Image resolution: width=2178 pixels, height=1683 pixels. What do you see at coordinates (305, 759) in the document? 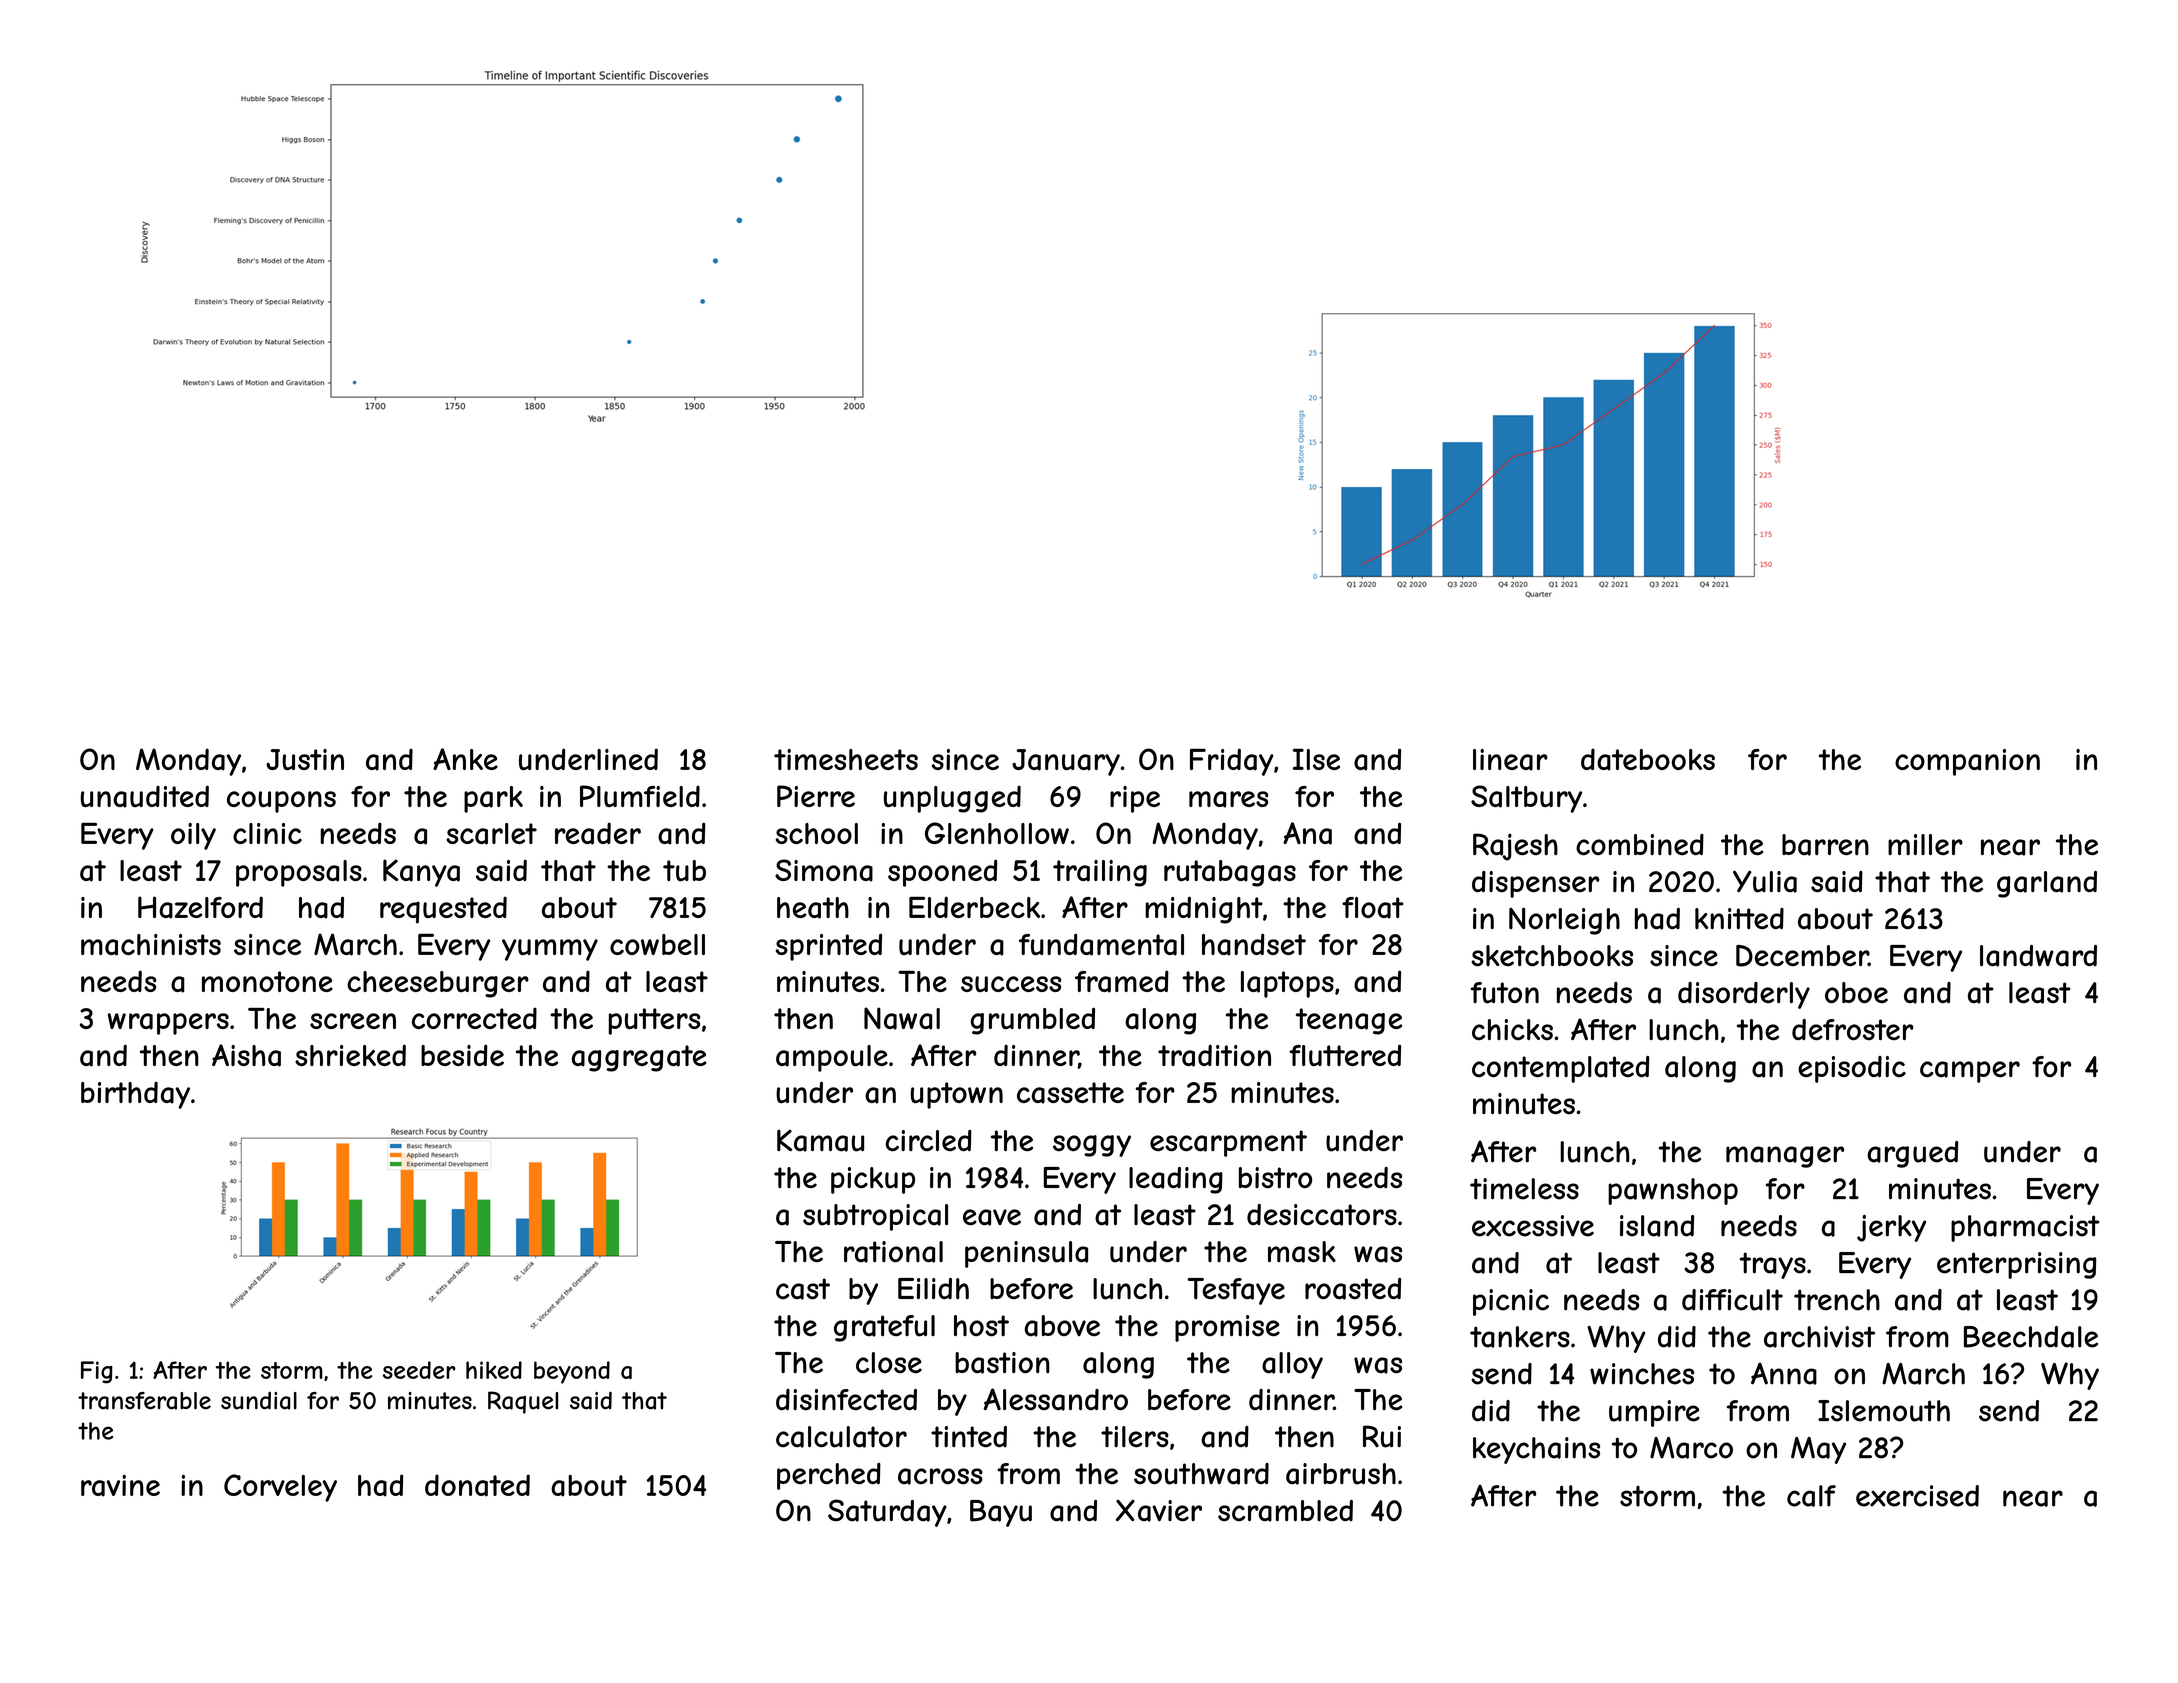
I see `Justin` at bounding box center [305, 759].
